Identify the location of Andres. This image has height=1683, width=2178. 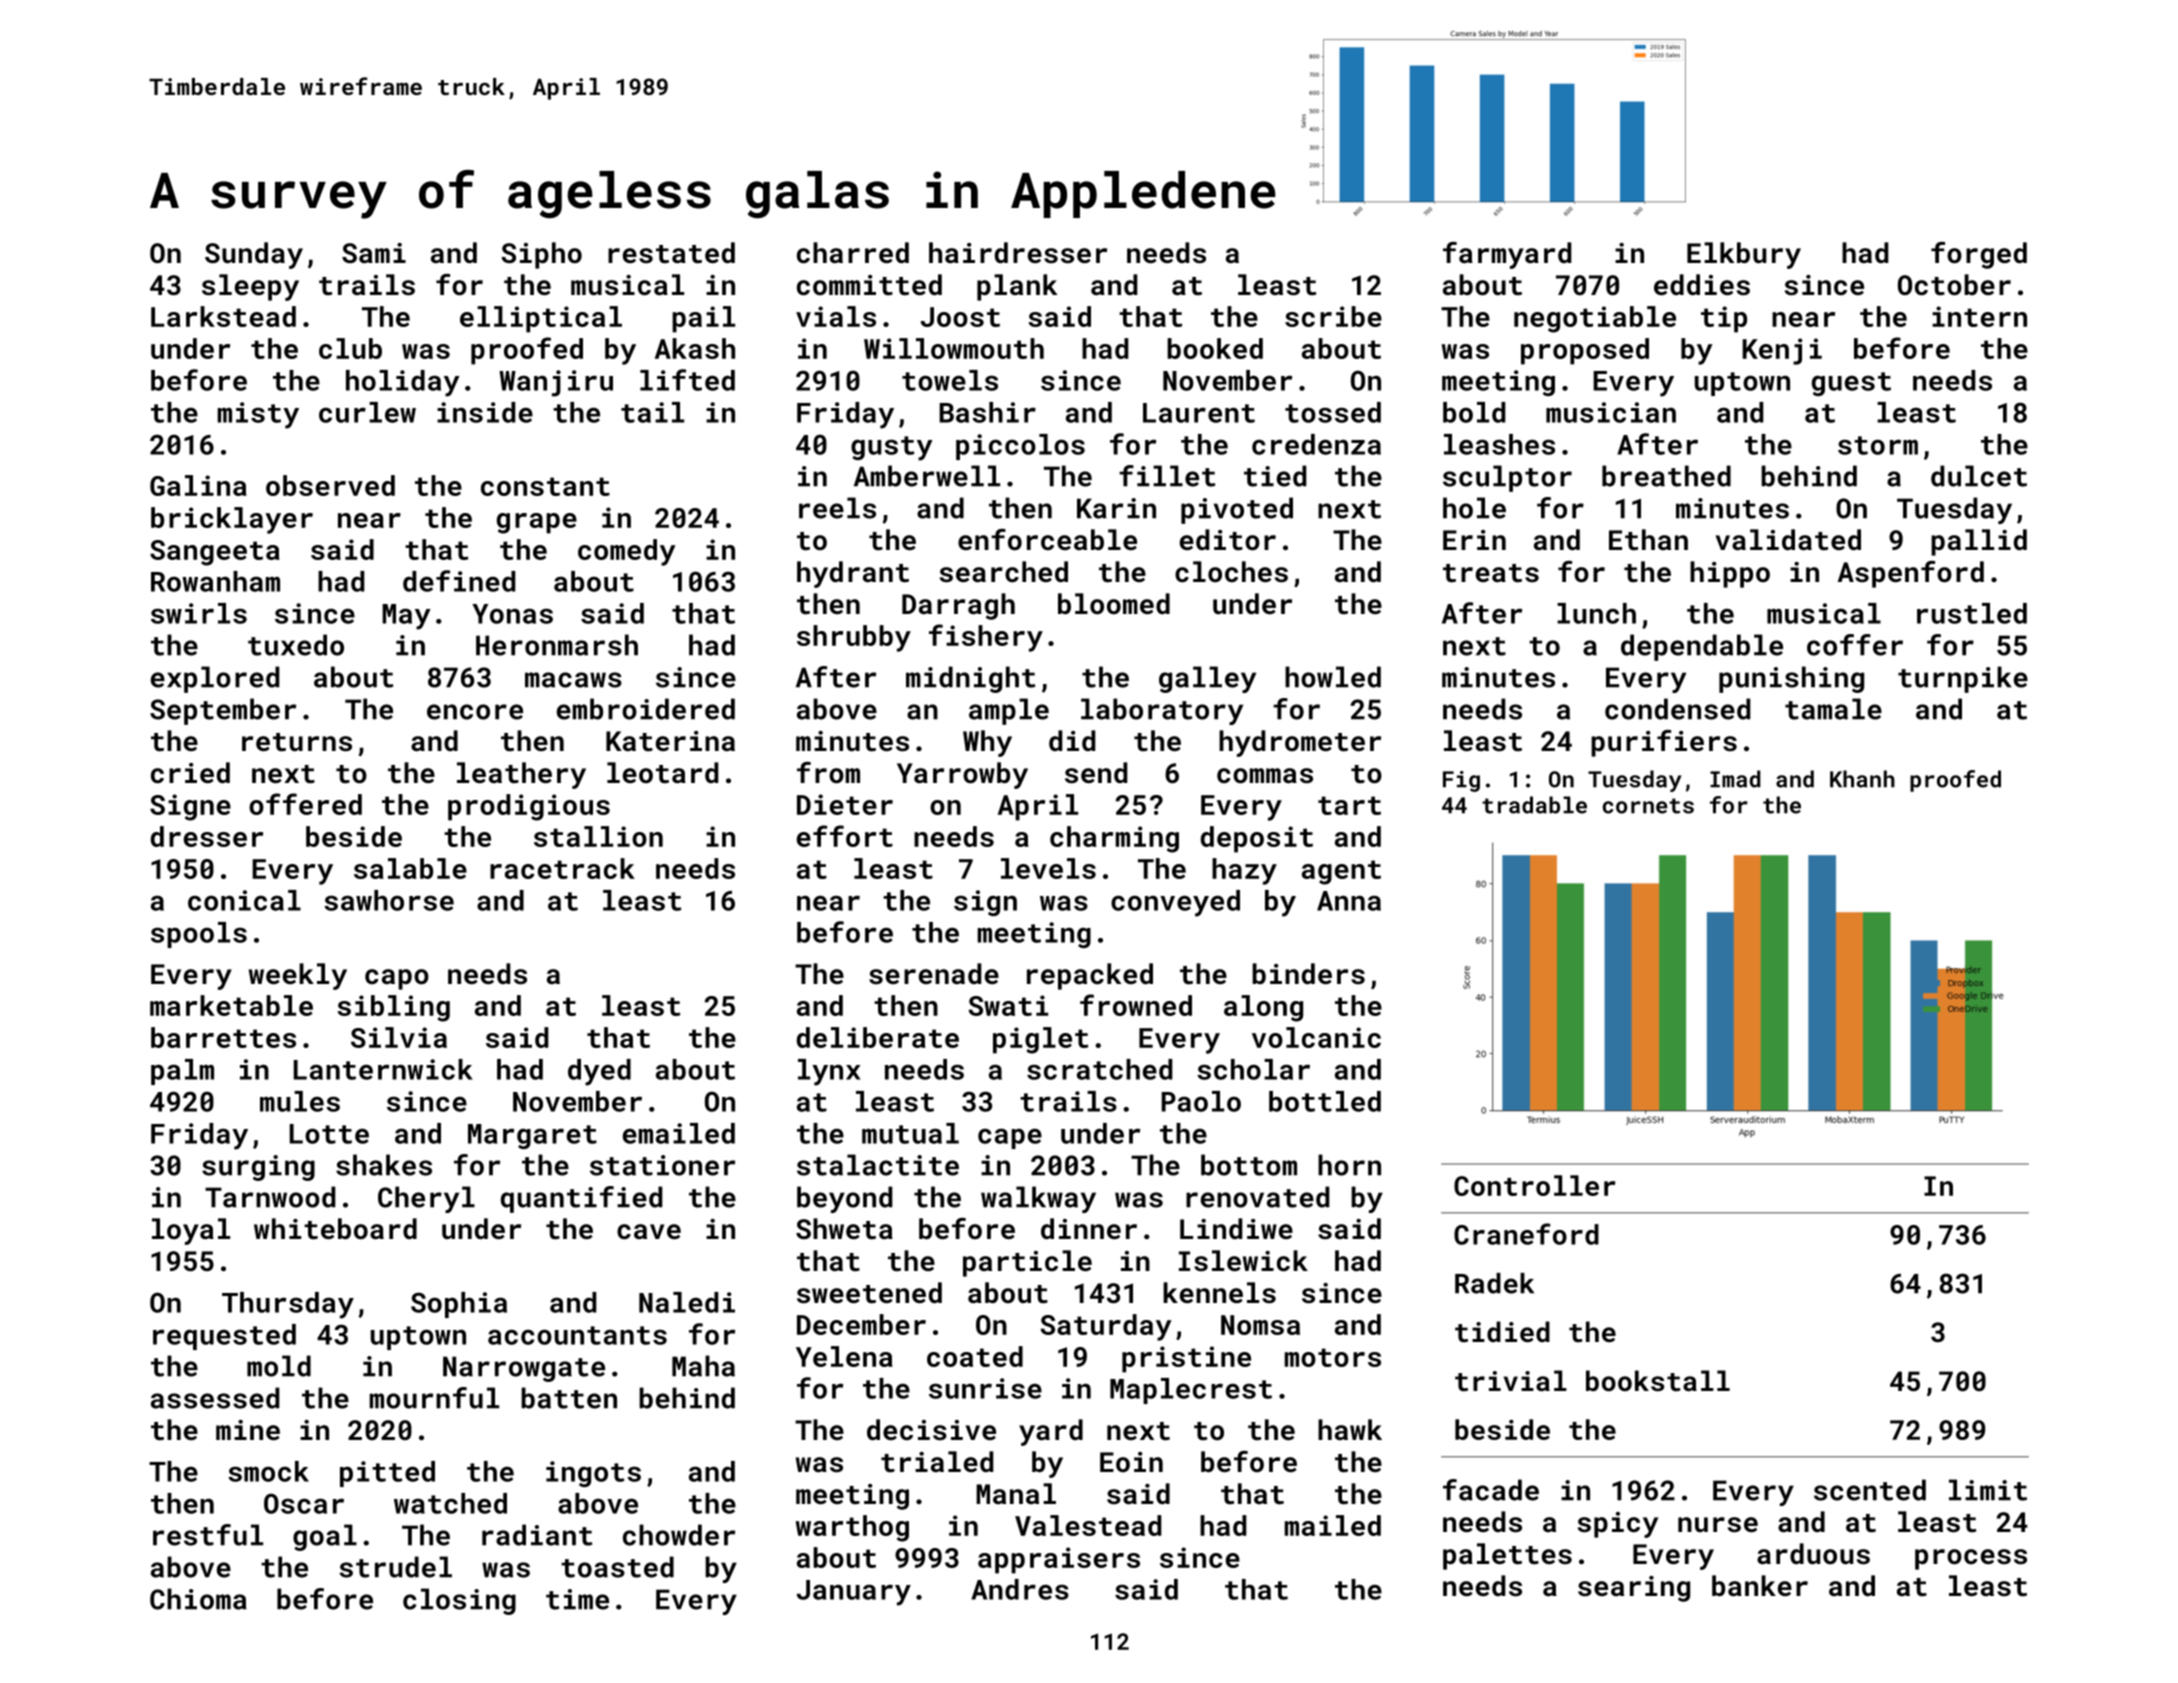
(1020, 1589).
